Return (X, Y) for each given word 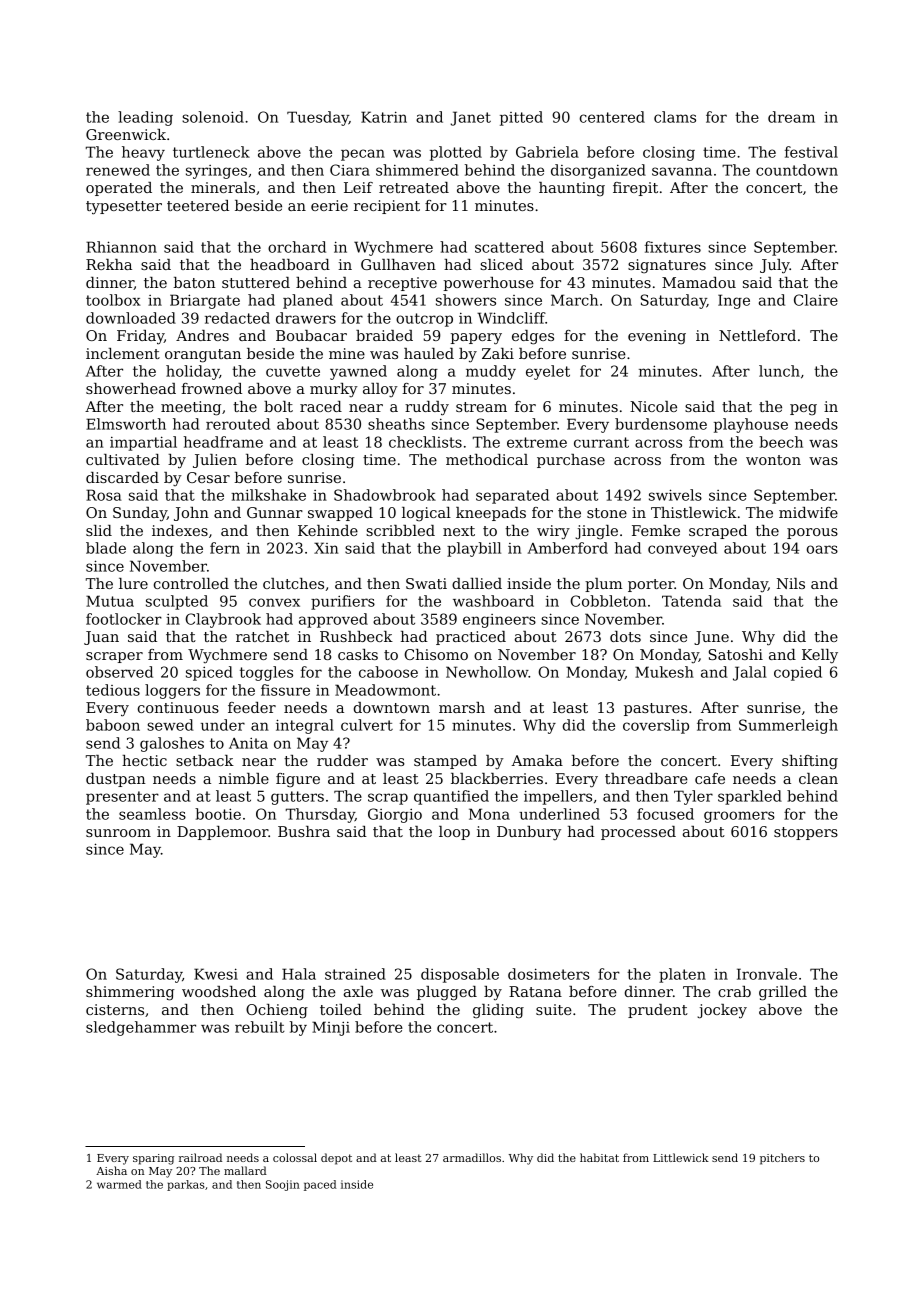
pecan (363, 155)
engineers (499, 621)
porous (812, 533)
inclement (123, 353)
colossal (295, 1157)
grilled (783, 993)
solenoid (213, 117)
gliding (498, 1011)
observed (119, 672)
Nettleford (757, 335)
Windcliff (511, 318)
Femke (656, 530)
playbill (474, 549)
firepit (635, 189)
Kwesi (216, 974)
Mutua (110, 601)
